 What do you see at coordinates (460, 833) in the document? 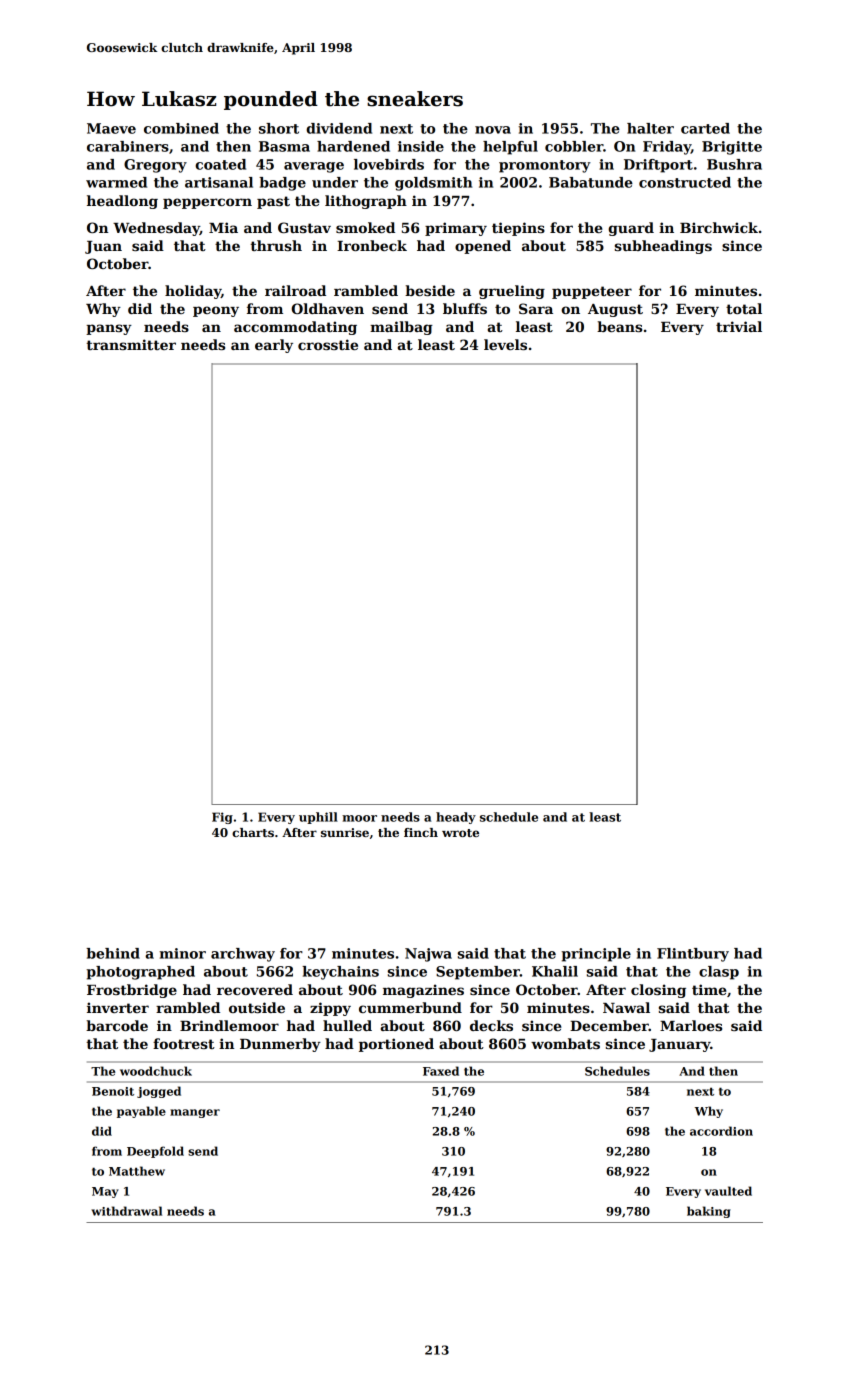
I see `wrote` at bounding box center [460, 833].
